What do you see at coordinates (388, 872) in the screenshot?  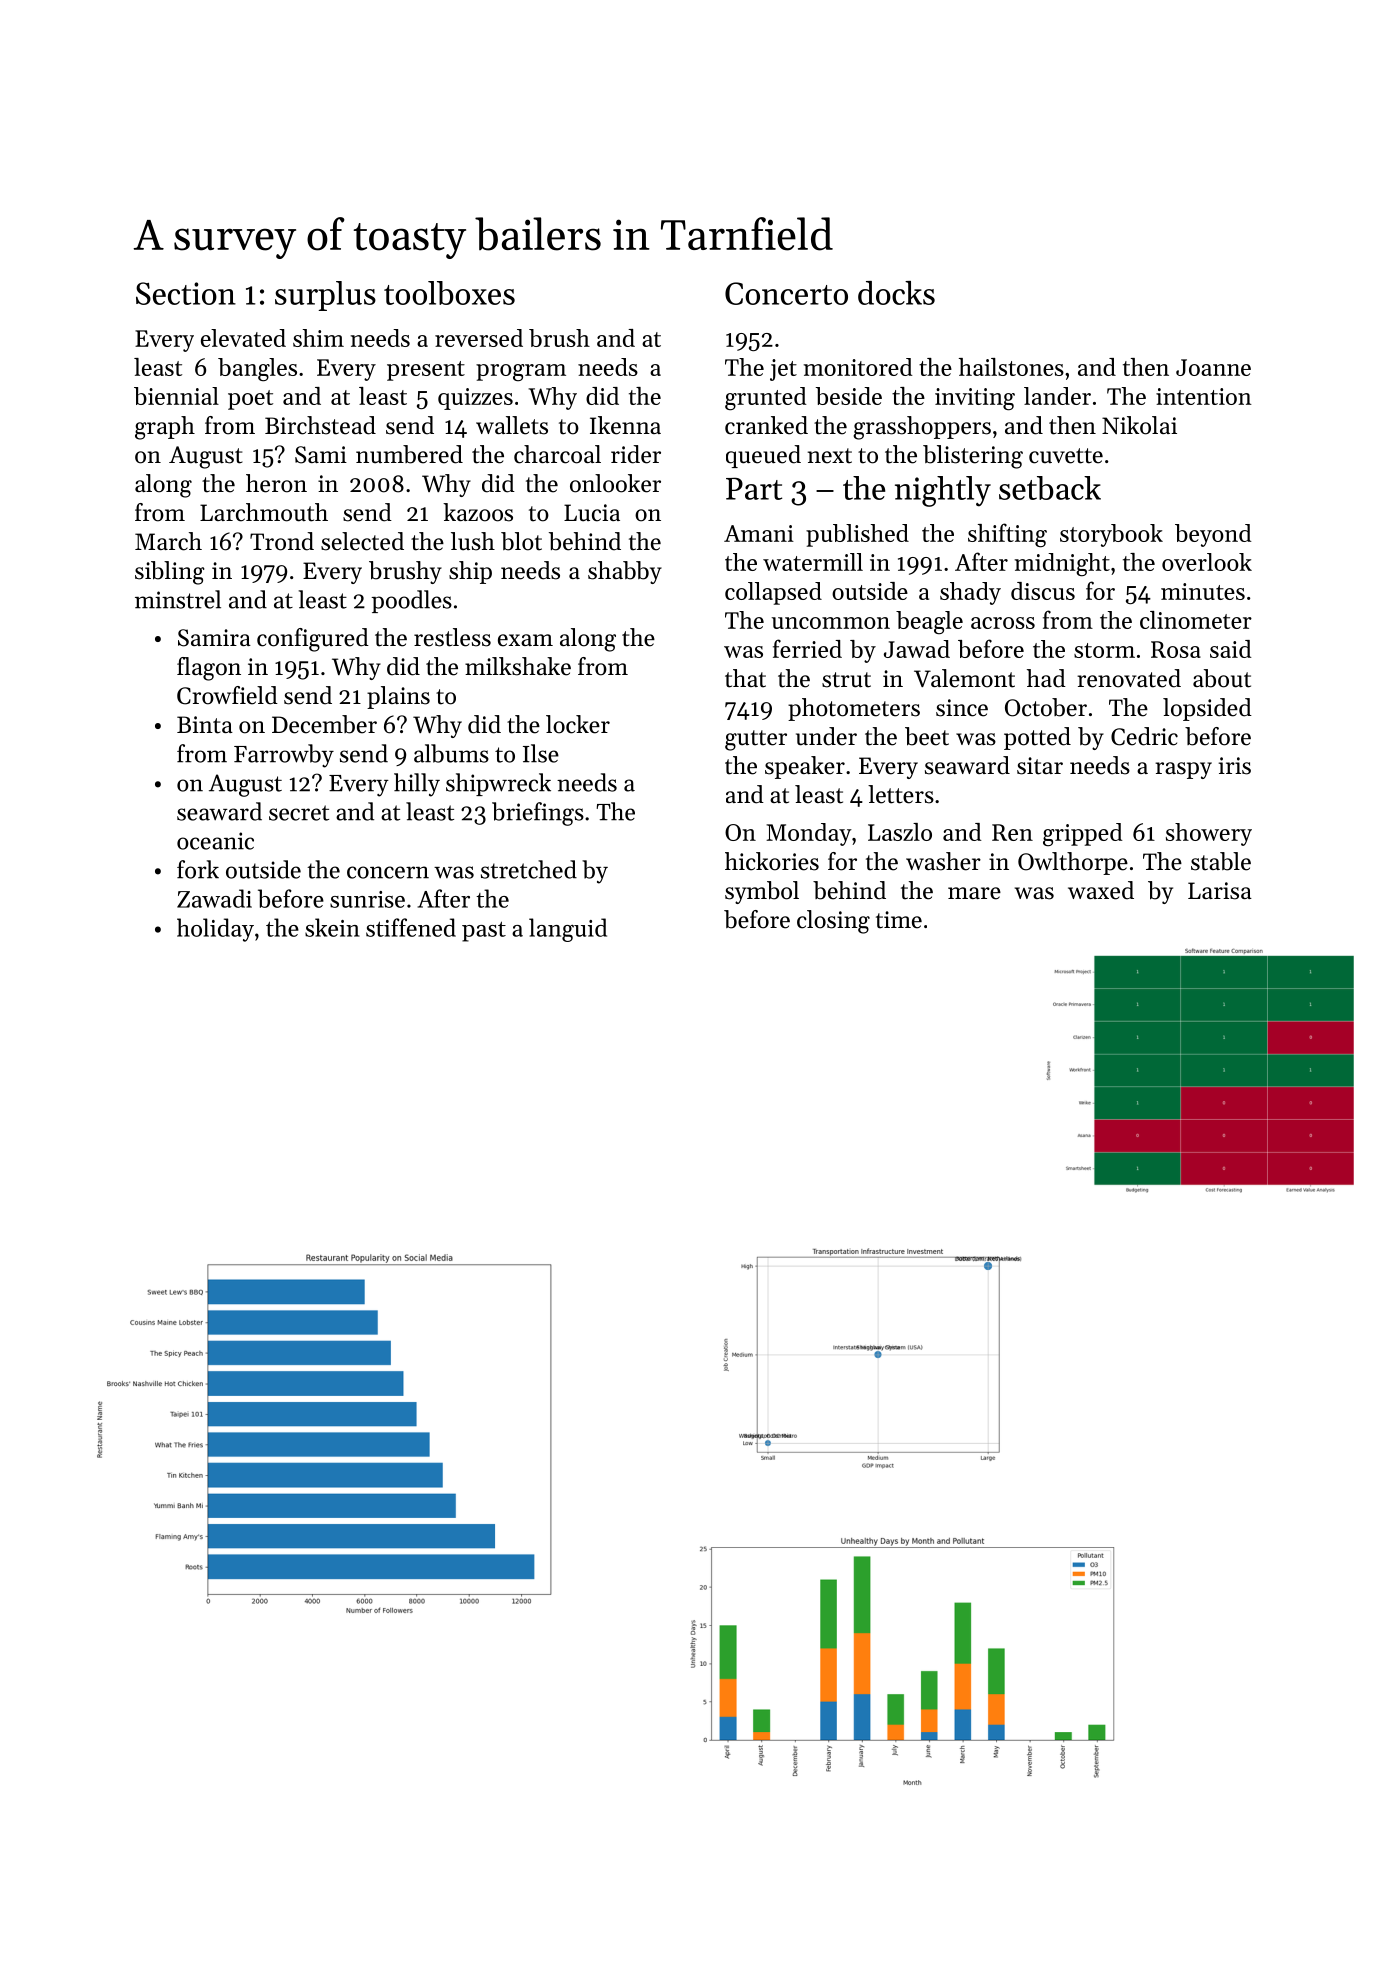 I see `concern` at bounding box center [388, 872].
